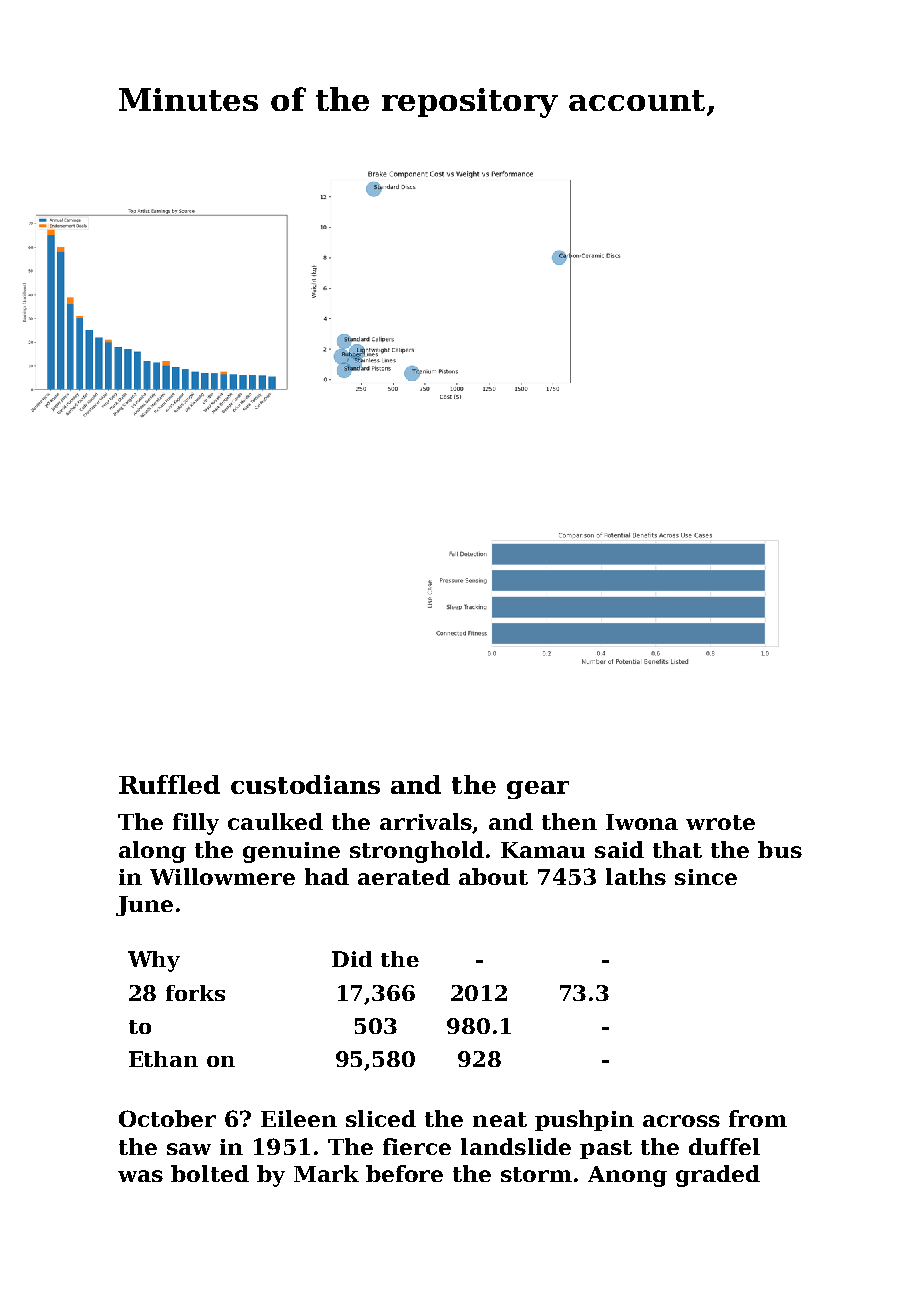 Image resolution: width=924 pixels, height=1311 pixels. What do you see at coordinates (299, 1118) in the screenshot?
I see `Eileen` at bounding box center [299, 1118].
